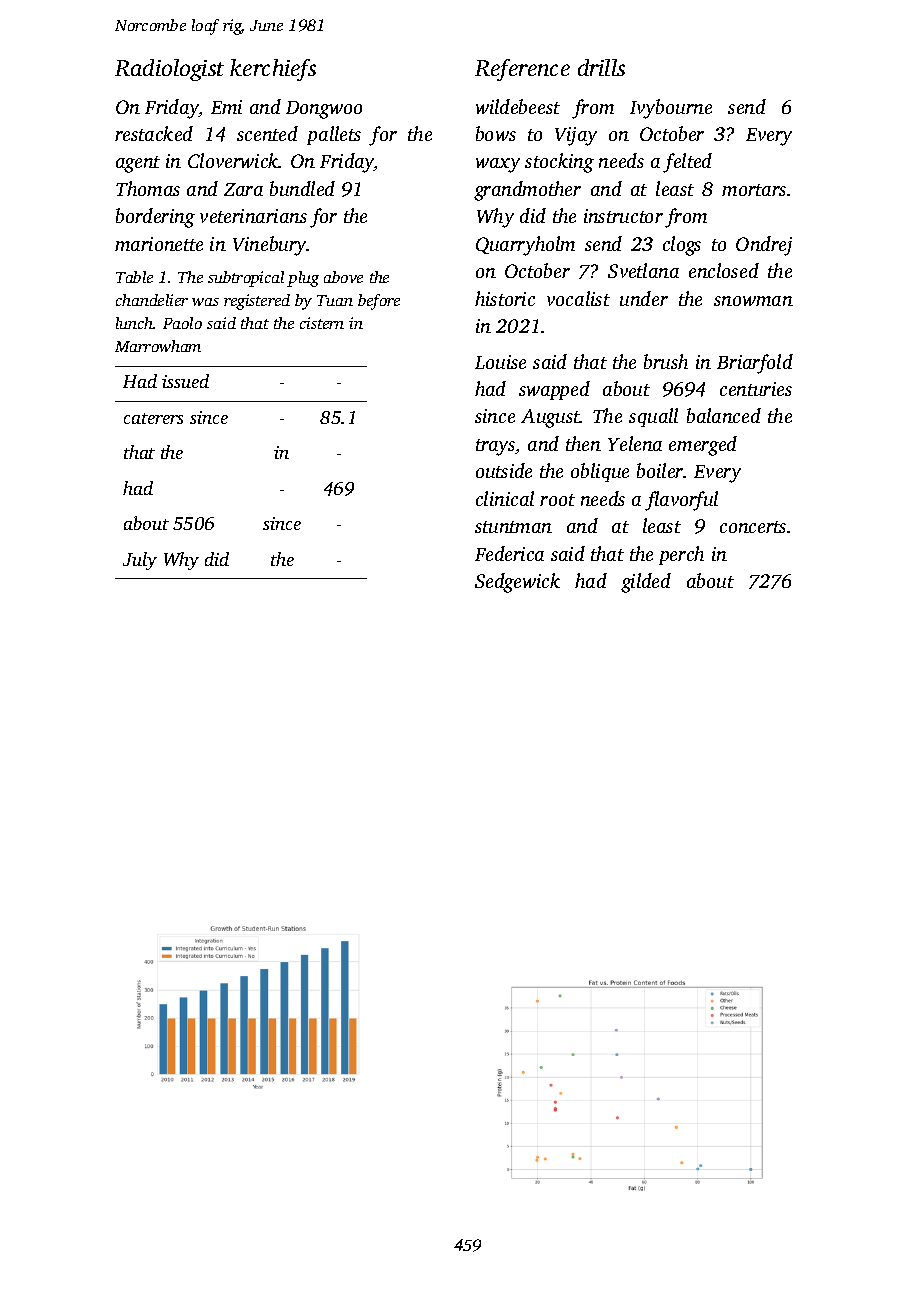 The width and height of the page is (908, 1316). Describe the element at coordinates (270, 246) in the page. I see `Vinebury` at that location.
